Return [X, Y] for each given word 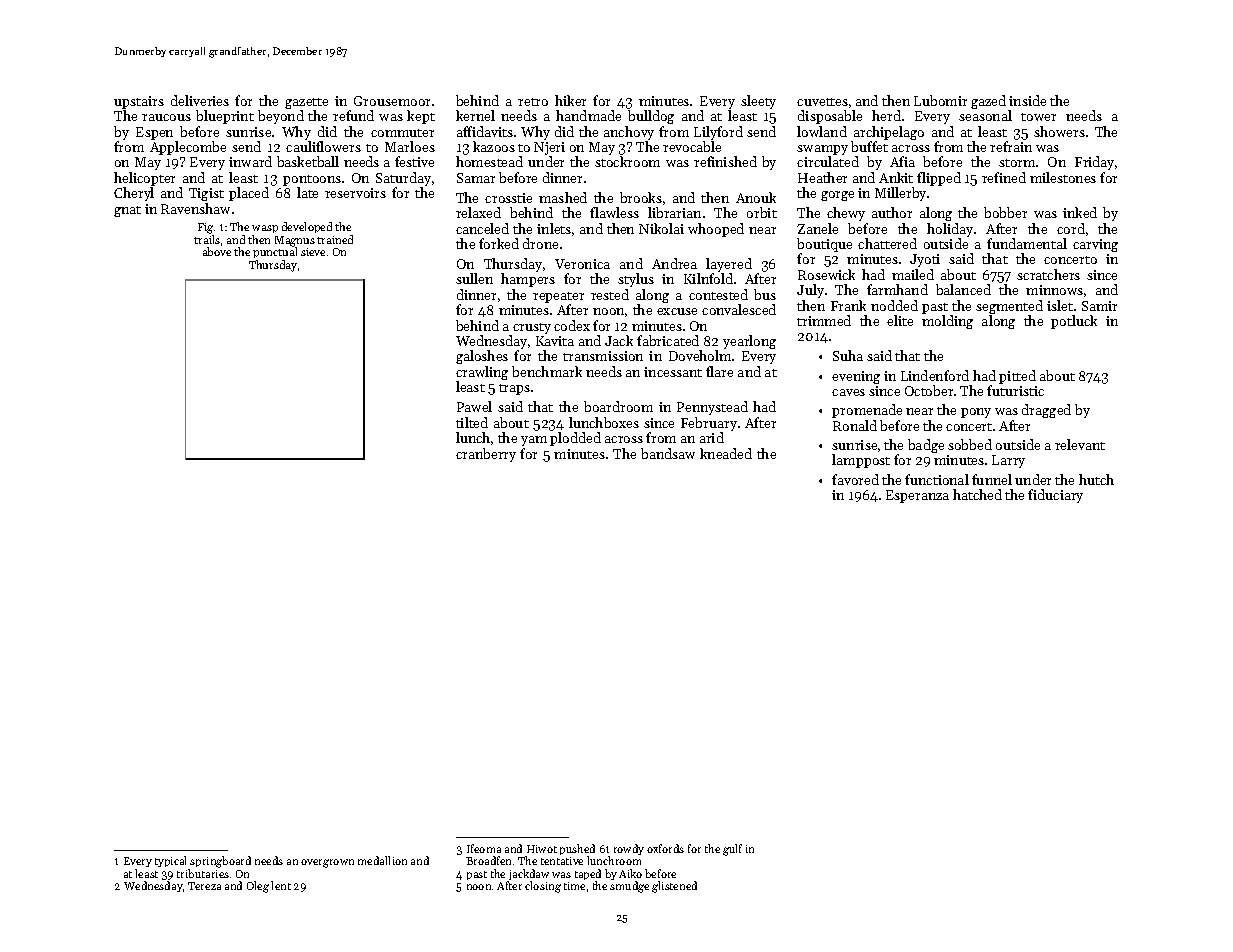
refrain [1011, 146]
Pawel [474, 406]
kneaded [726, 453]
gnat [127, 211]
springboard [220, 862]
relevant [1080, 444]
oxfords [665, 848]
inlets [554, 228]
